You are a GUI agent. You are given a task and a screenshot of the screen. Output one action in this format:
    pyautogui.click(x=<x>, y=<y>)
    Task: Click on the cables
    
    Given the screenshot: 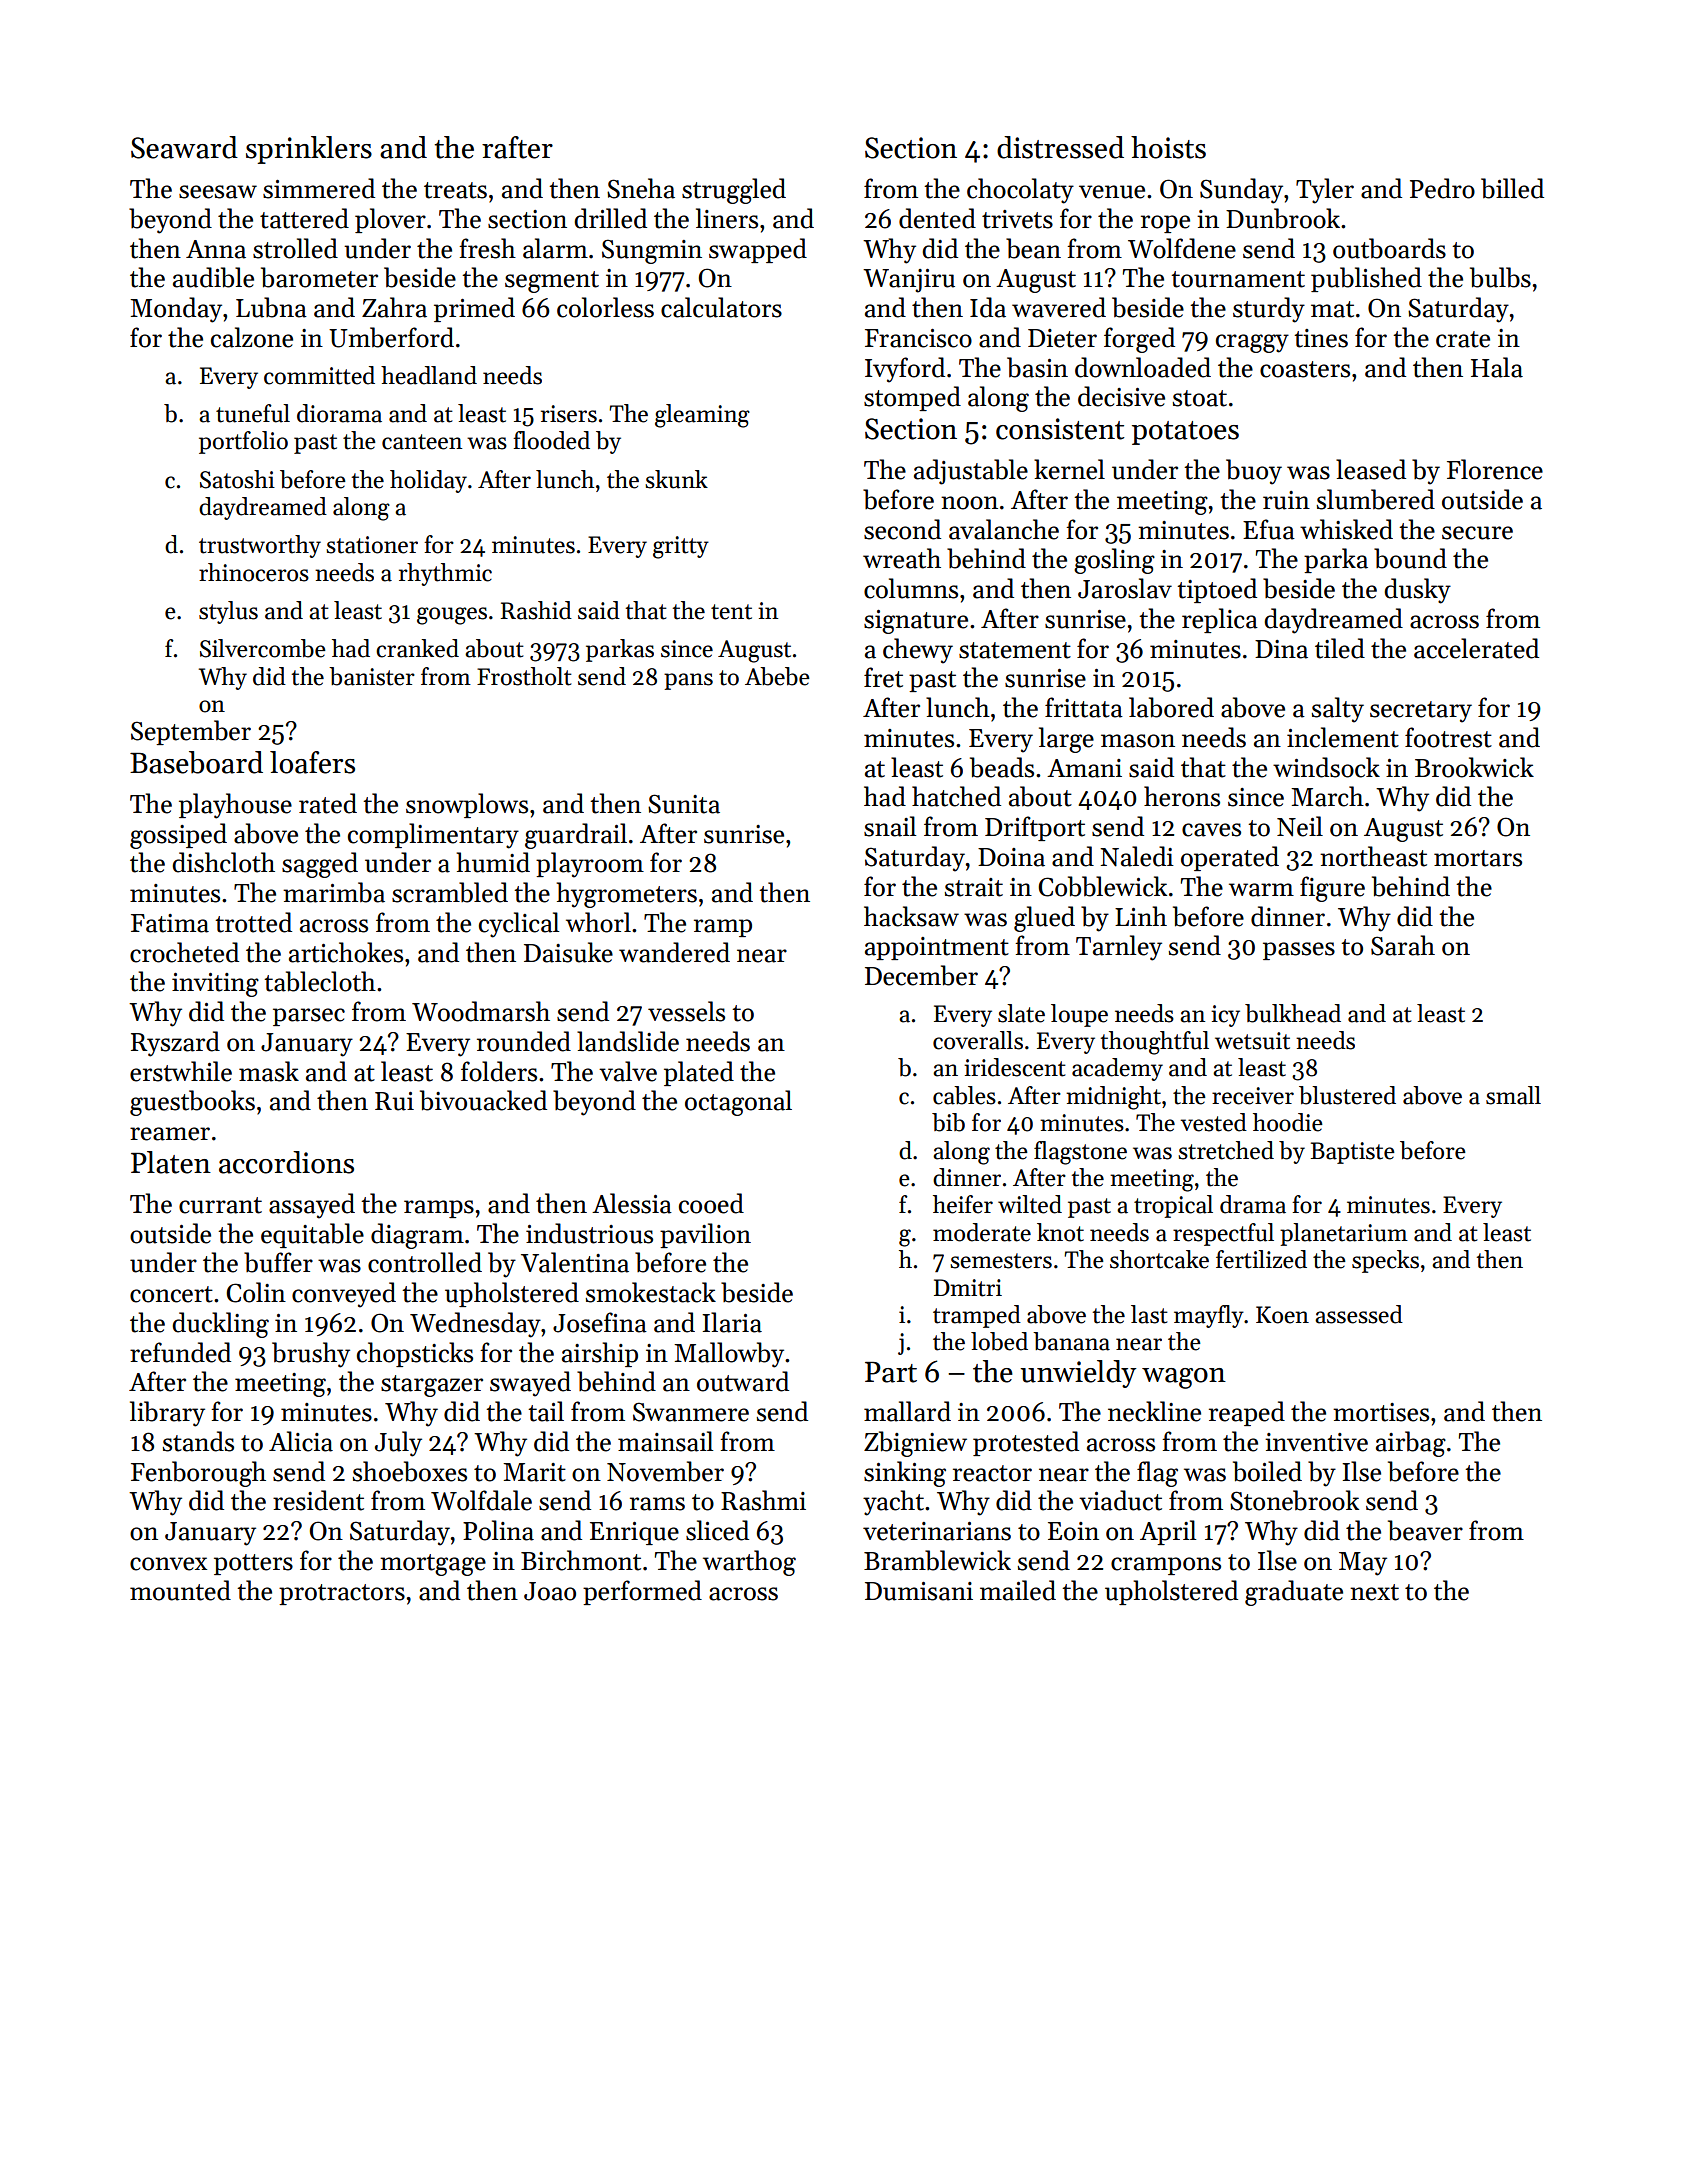 What is the action you would take?
    pyautogui.click(x=964, y=1095)
